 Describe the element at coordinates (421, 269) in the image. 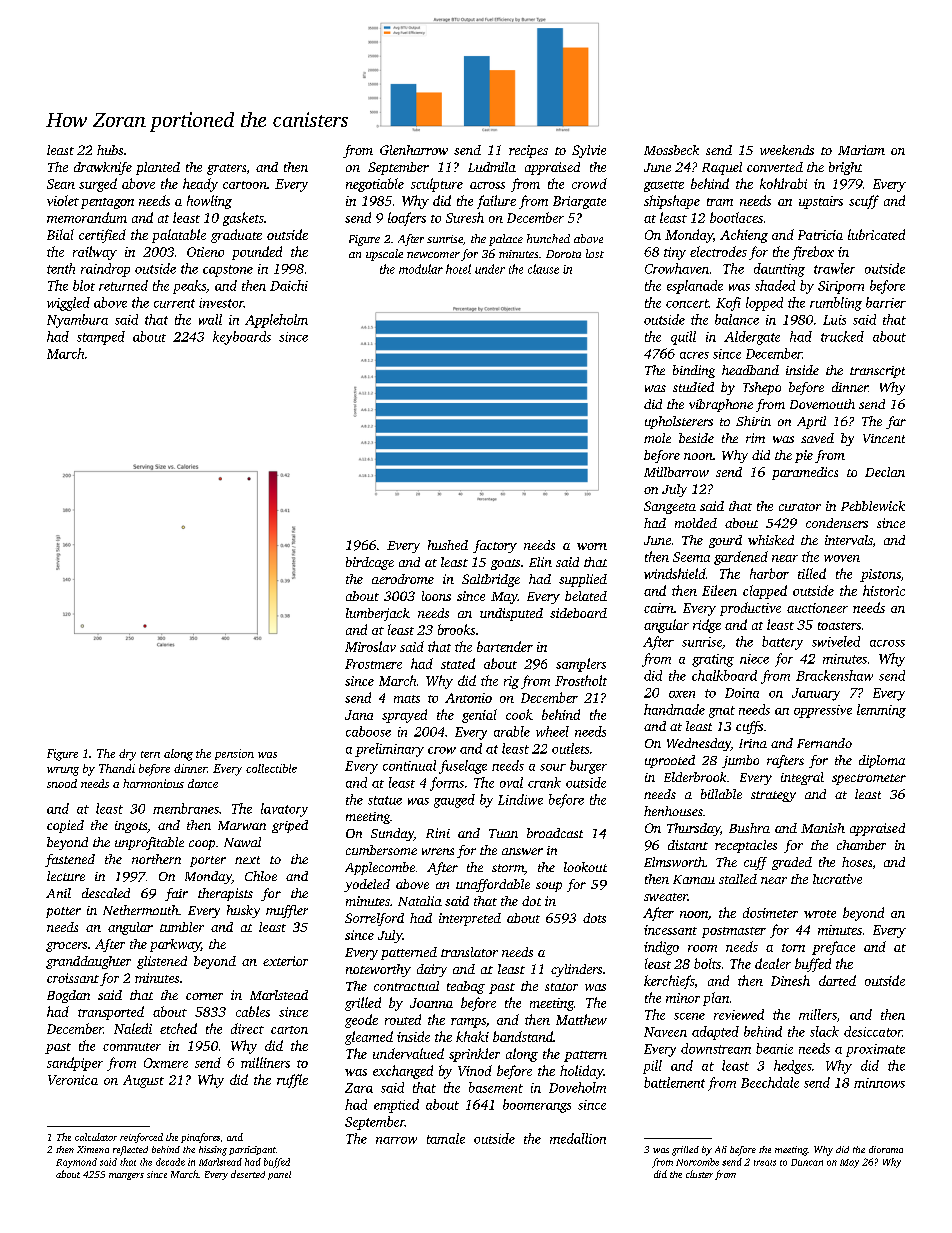

I see `modular` at that location.
